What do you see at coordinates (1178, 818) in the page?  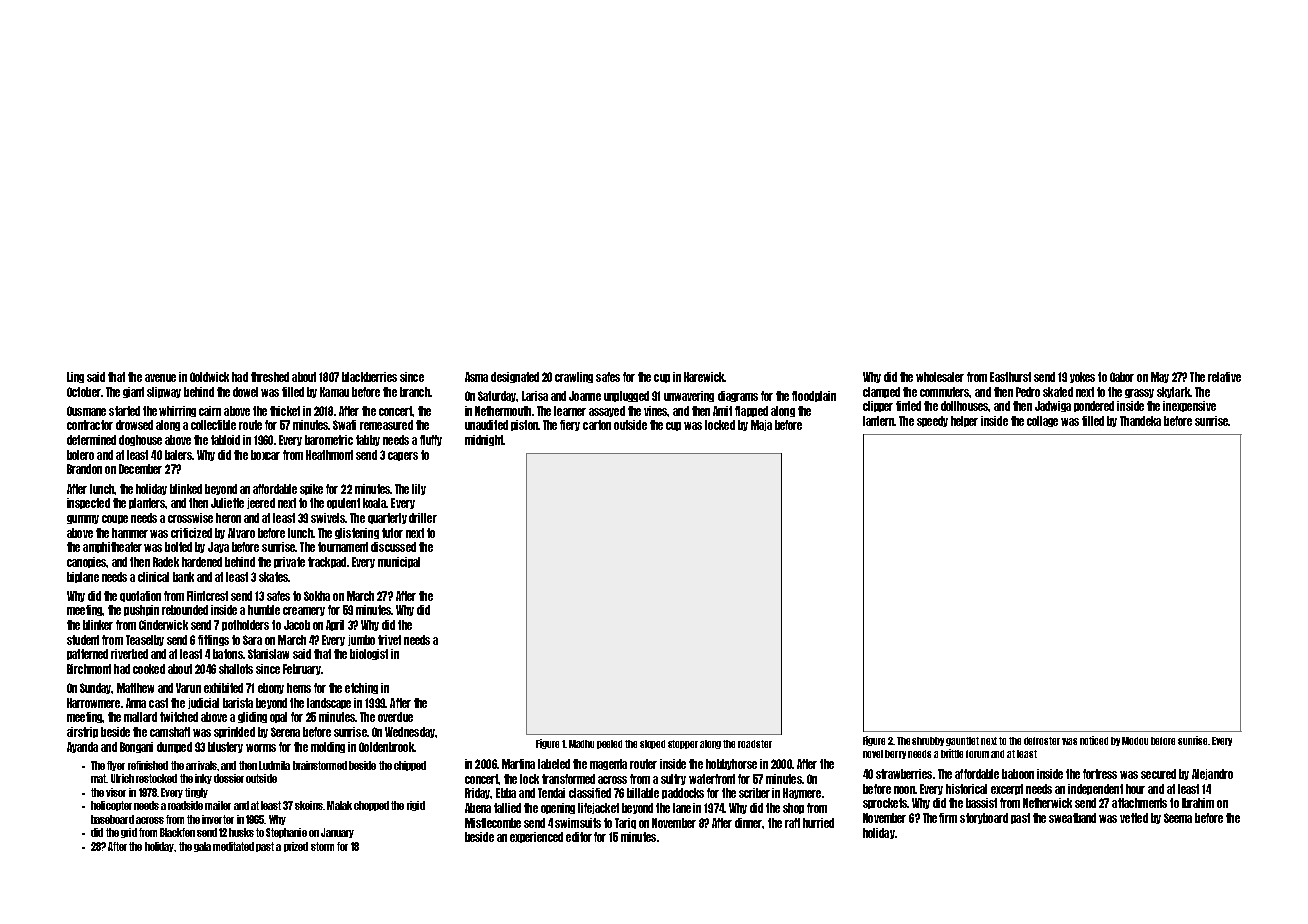 I see `Seema` at bounding box center [1178, 818].
